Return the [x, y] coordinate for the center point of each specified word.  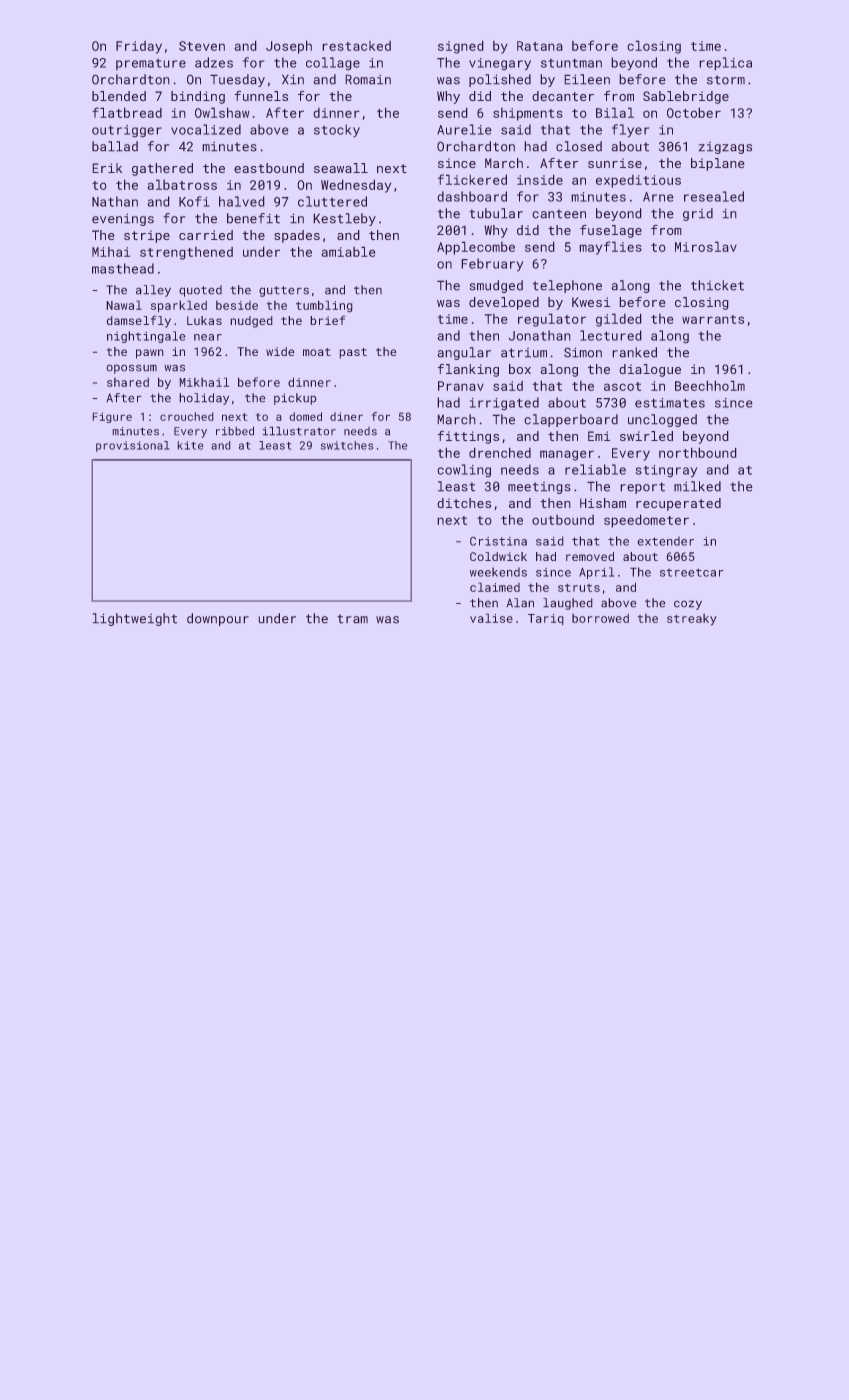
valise [491, 618]
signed [461, 47]
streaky [692, 620]
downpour [218, 619]
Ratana [540, 46]
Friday [139, 47]
